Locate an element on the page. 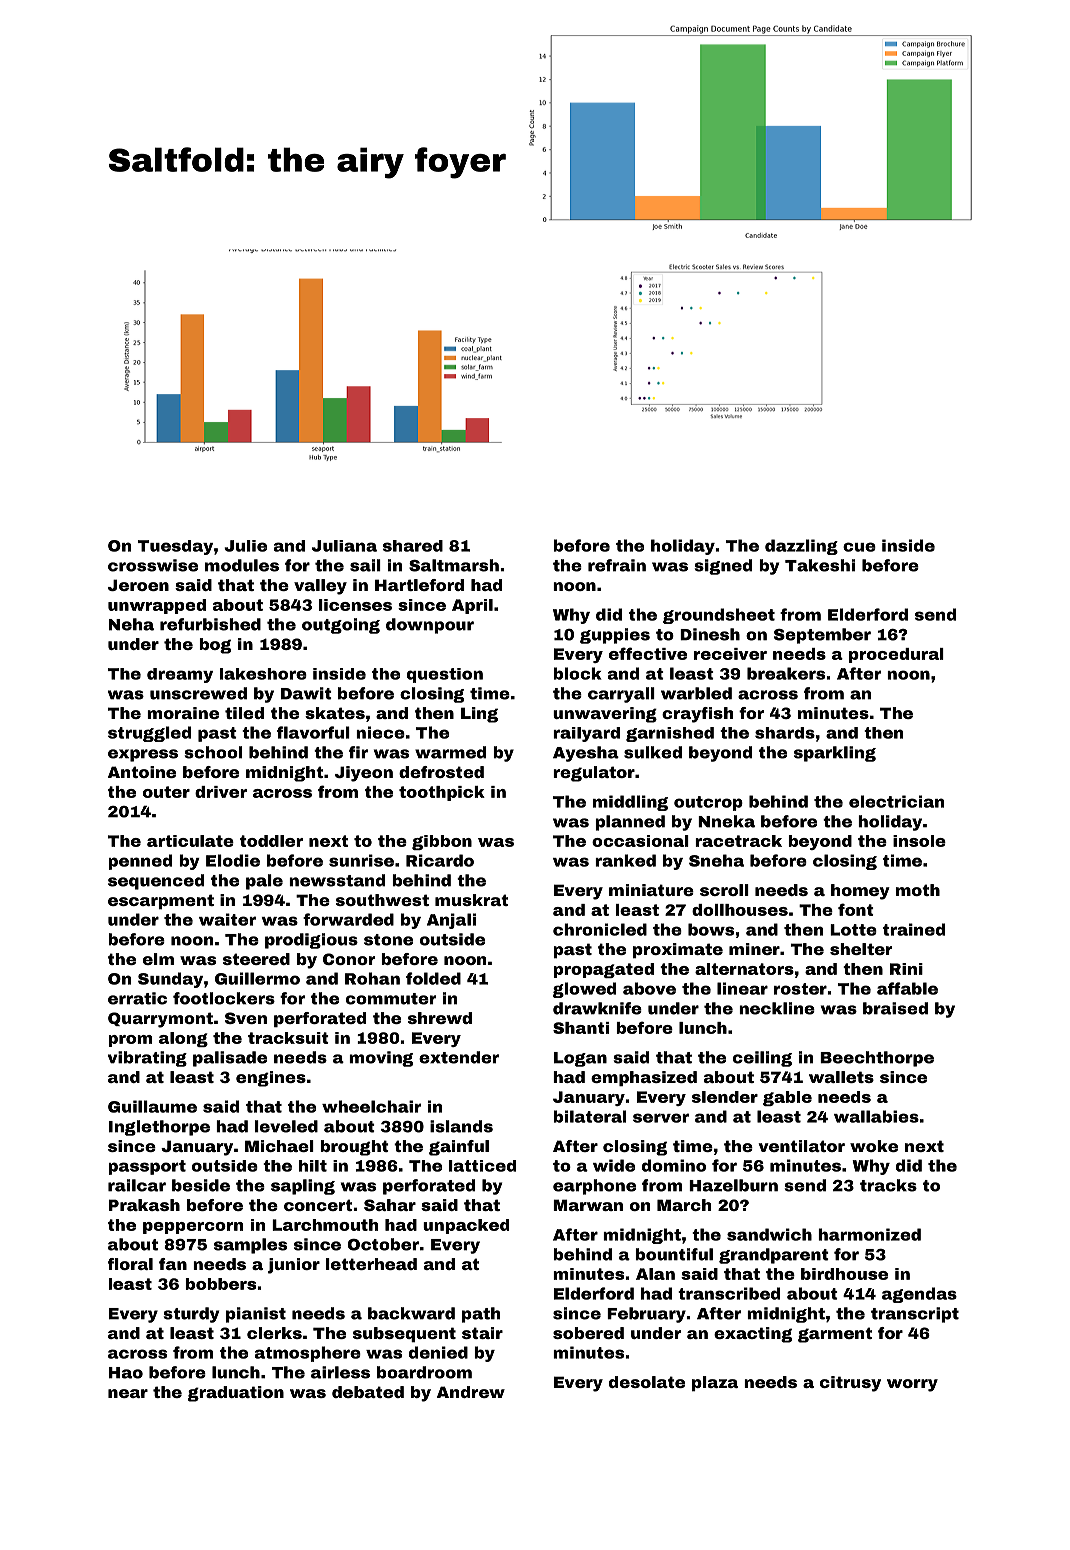  Julie is located at coordinates (245, 546).
